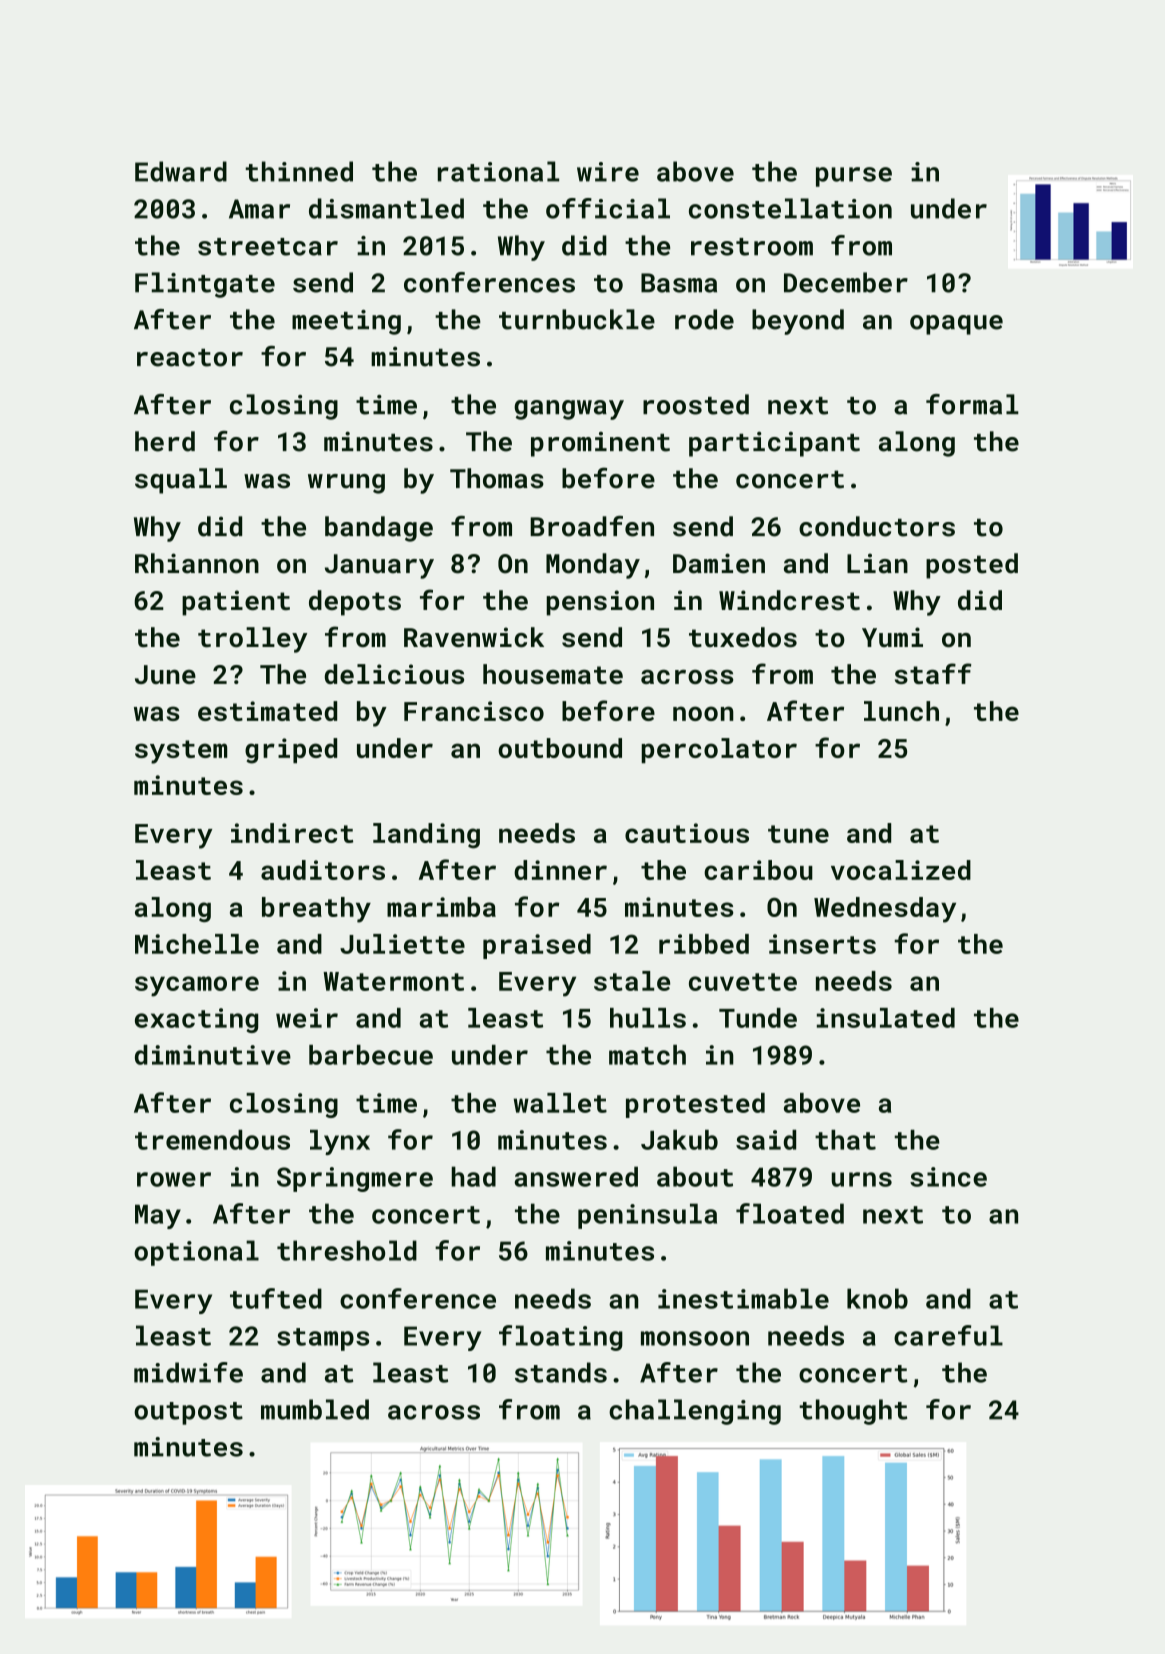 The height and width of the document is (1654, 1165). I want to click on caribou, so click(758, 870).
